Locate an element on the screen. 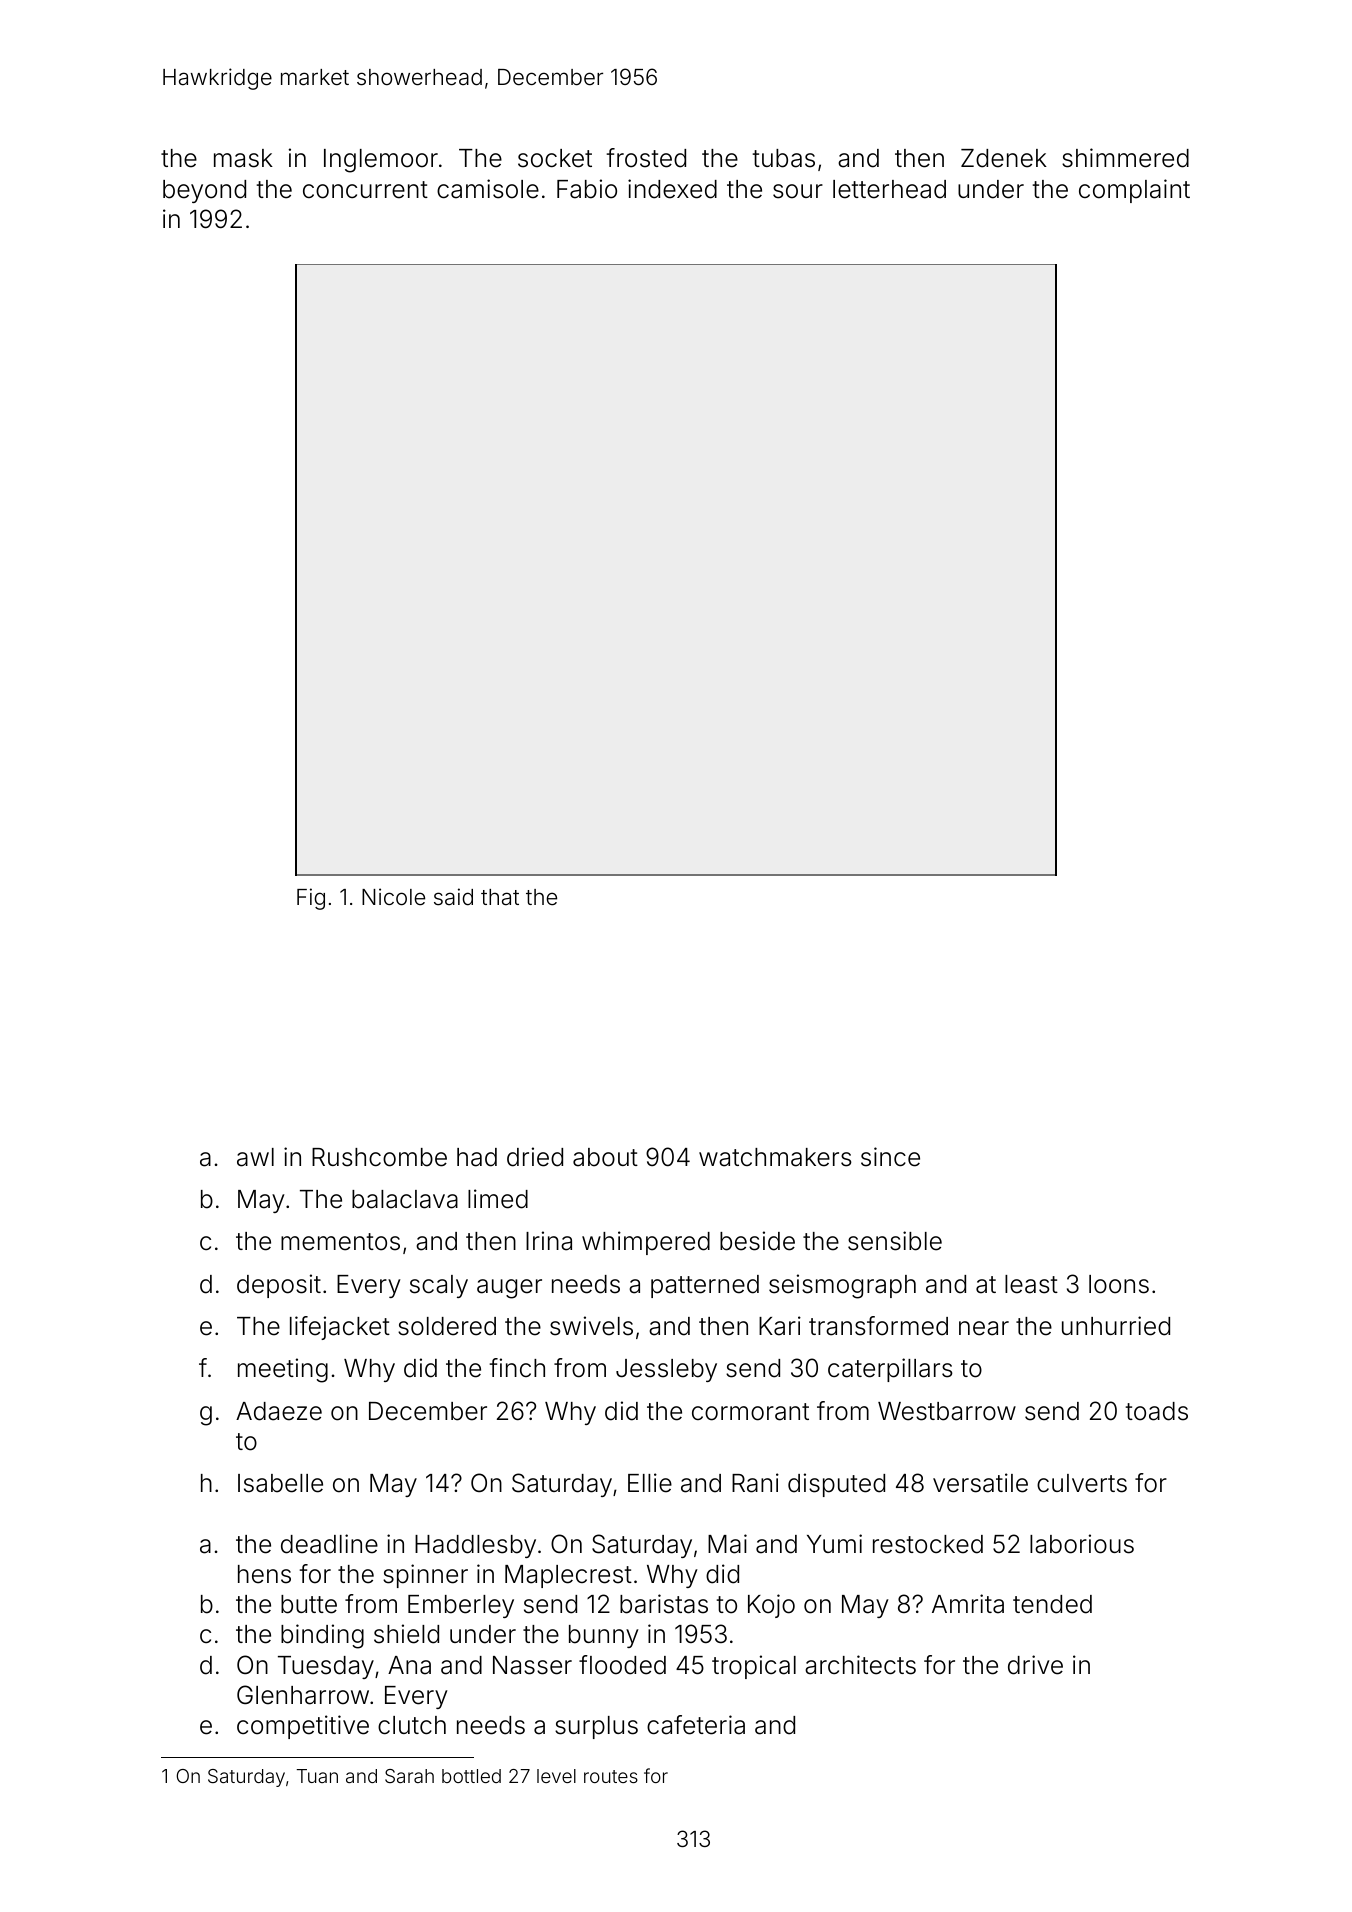 Image resolution: width=1352 pixels, height=1912 pixels. drive is located at coordinates (1035, 1665).
